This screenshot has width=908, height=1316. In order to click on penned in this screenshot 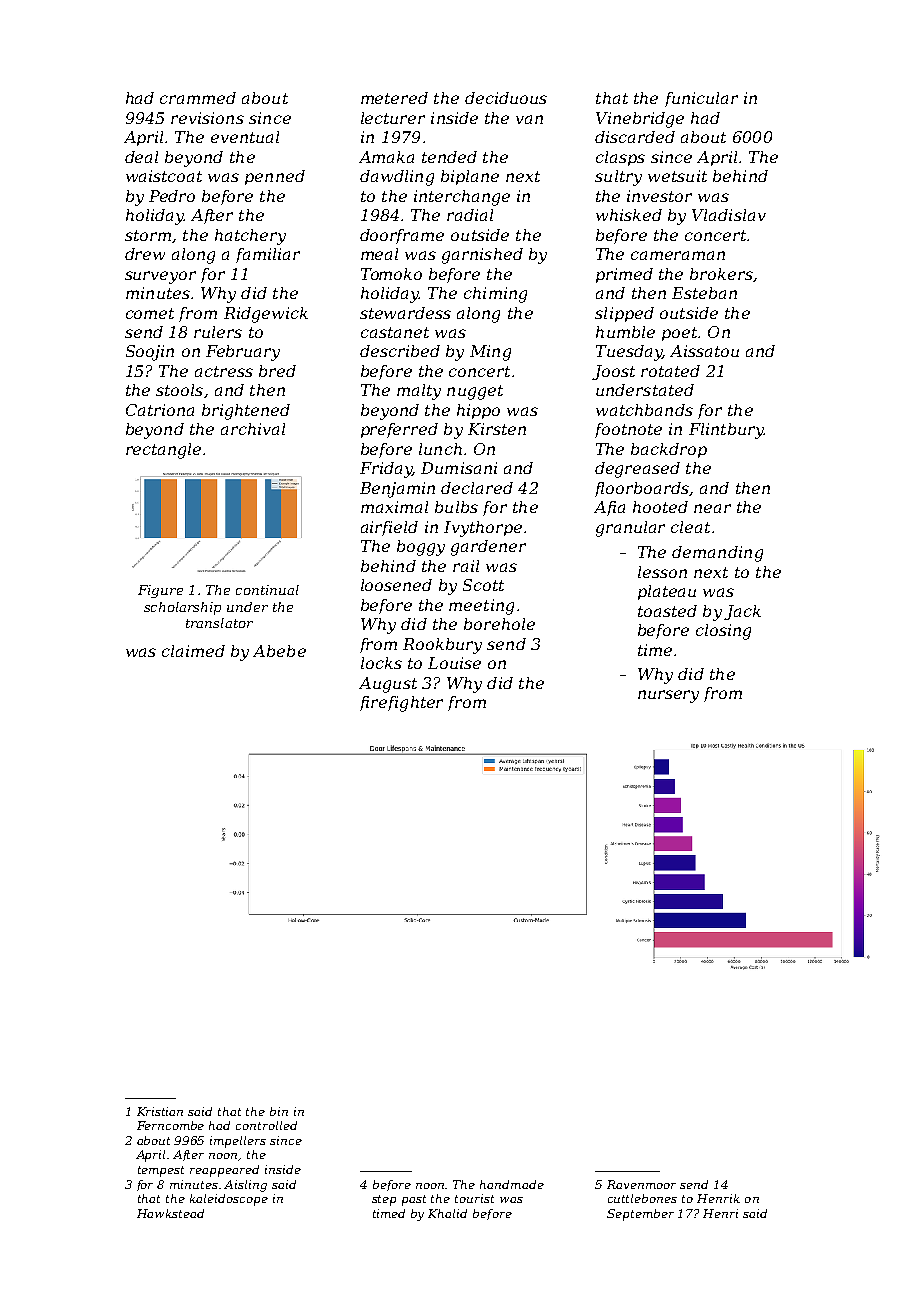, I will do `click(275, 177)`.
